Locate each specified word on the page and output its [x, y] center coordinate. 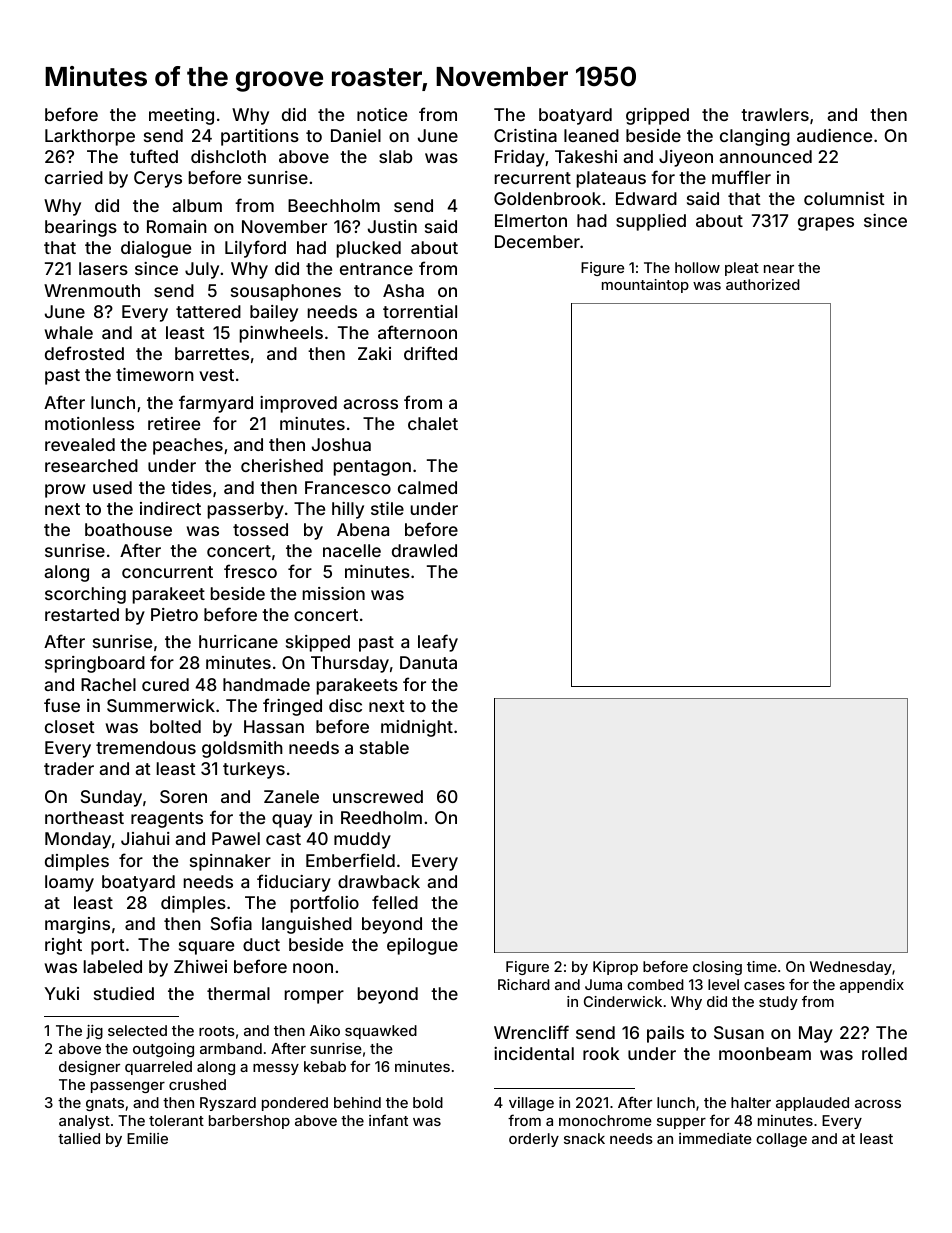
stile [387, 508]
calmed [427, 487]
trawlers [775, 114]
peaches [188, 446]
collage [781, 1140]
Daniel [356, 135]
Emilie [147, 1138]
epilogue [422, 946]
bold [428, 1102]
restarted [82, 614]
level [723, 984]
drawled [424, 550]
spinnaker [230, 862]
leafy [438, 643]
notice [382, 114]
